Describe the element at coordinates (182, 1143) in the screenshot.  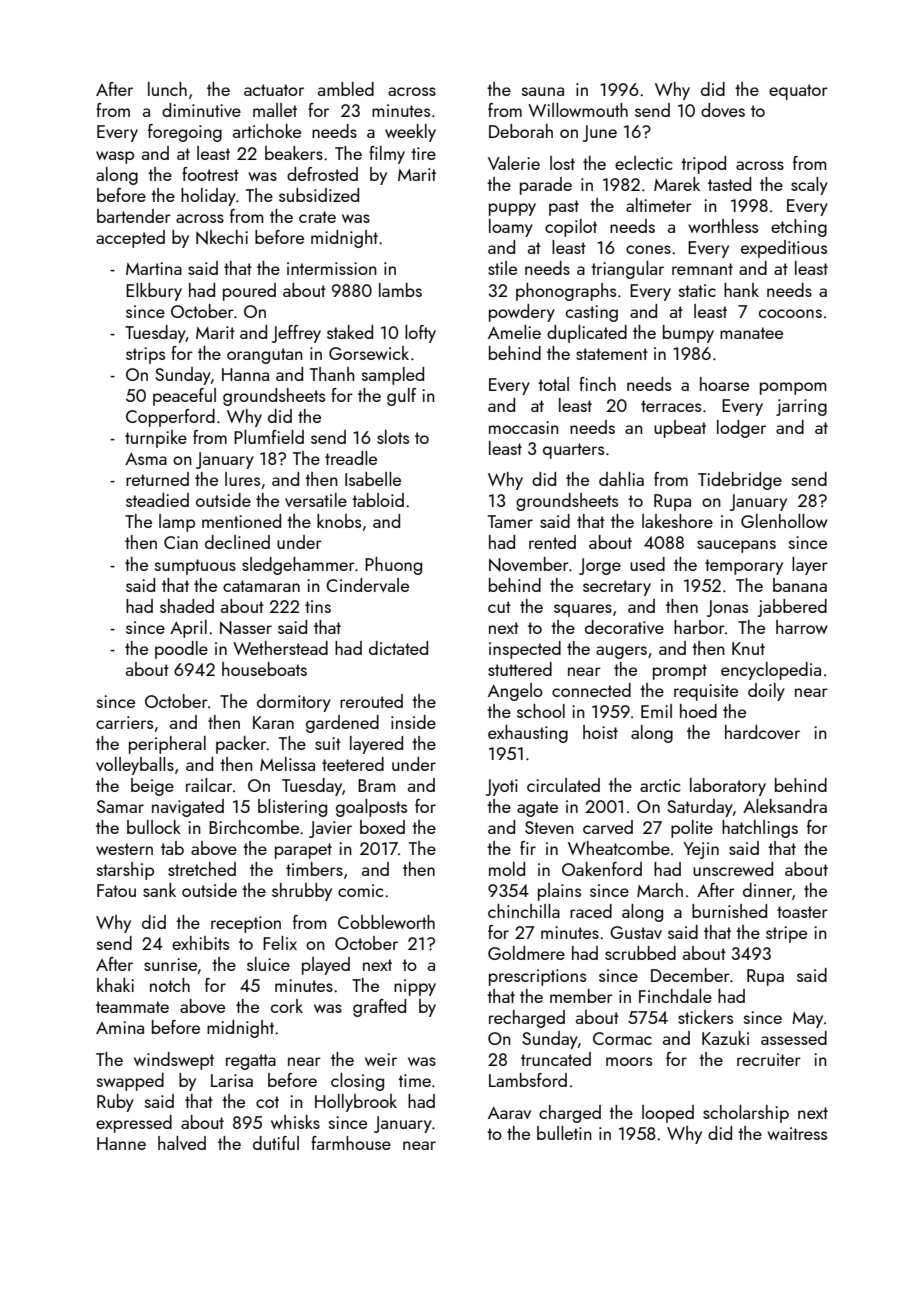
I see `halved` at that location.
